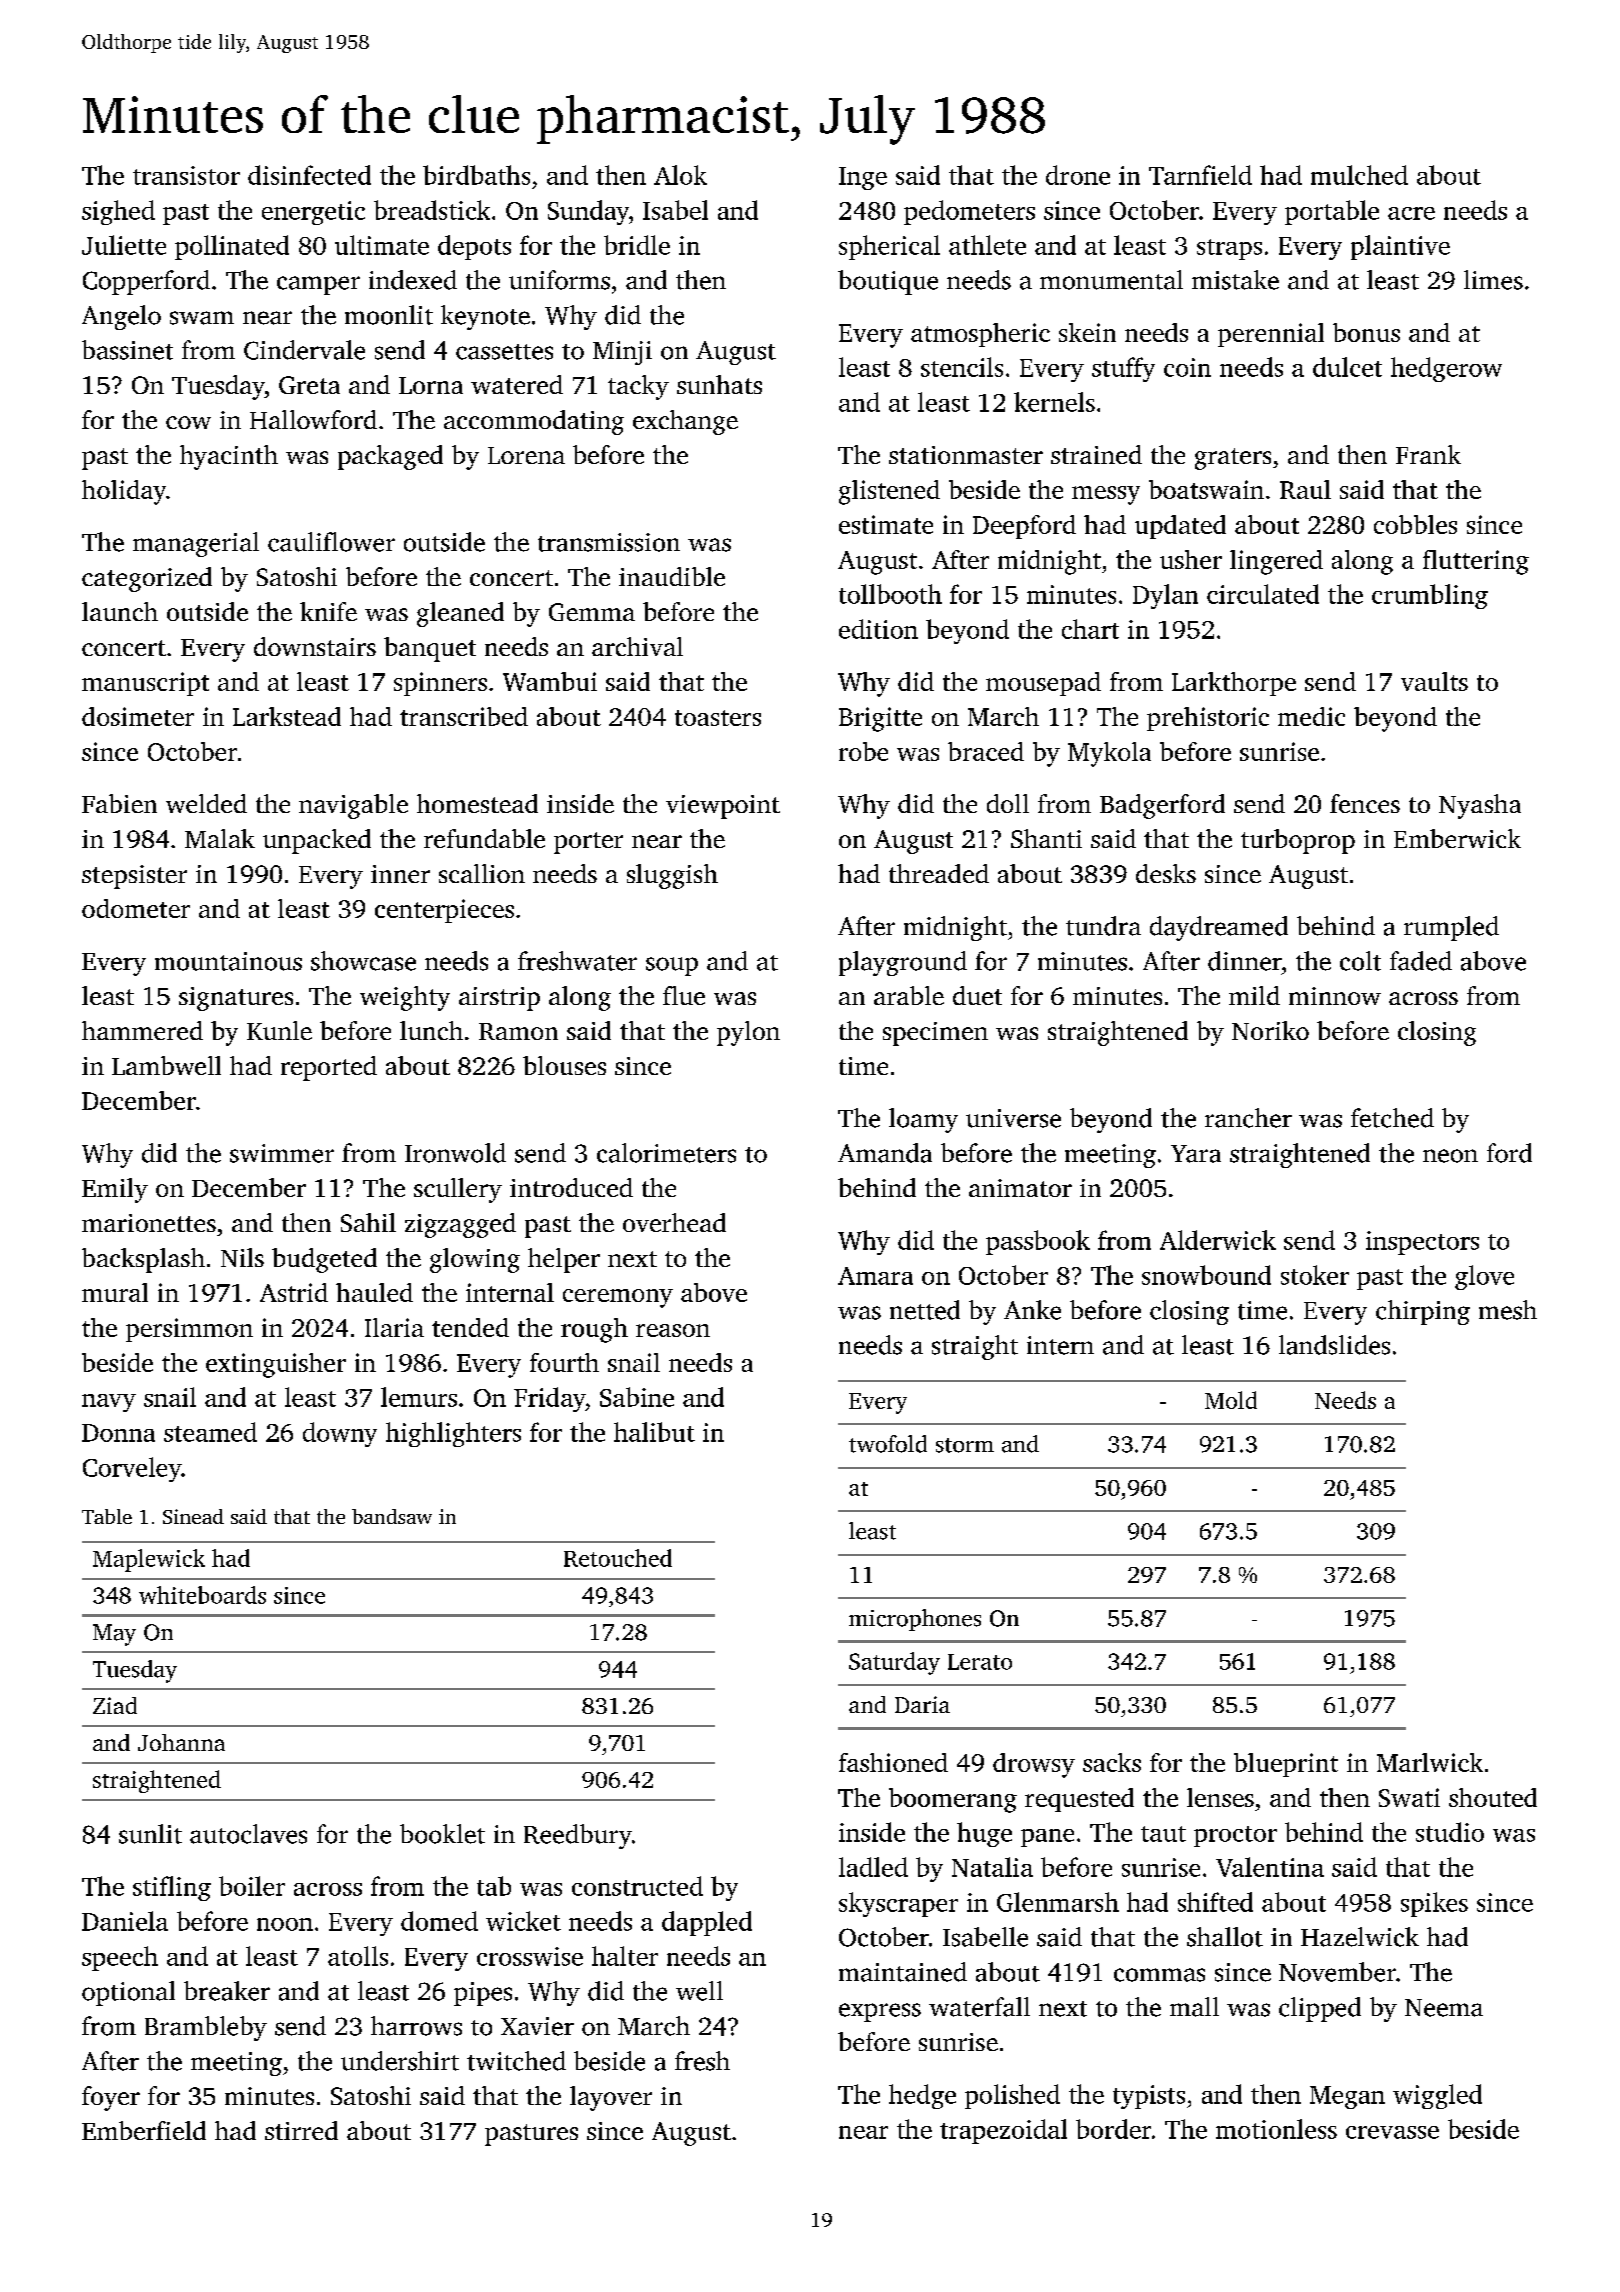 Image resolution: width=1620 pixels, height=2292 pixels. What do you see at coordinates (1191, 559) in the page?
I see `usher` at bounding box center [1191, 559].
